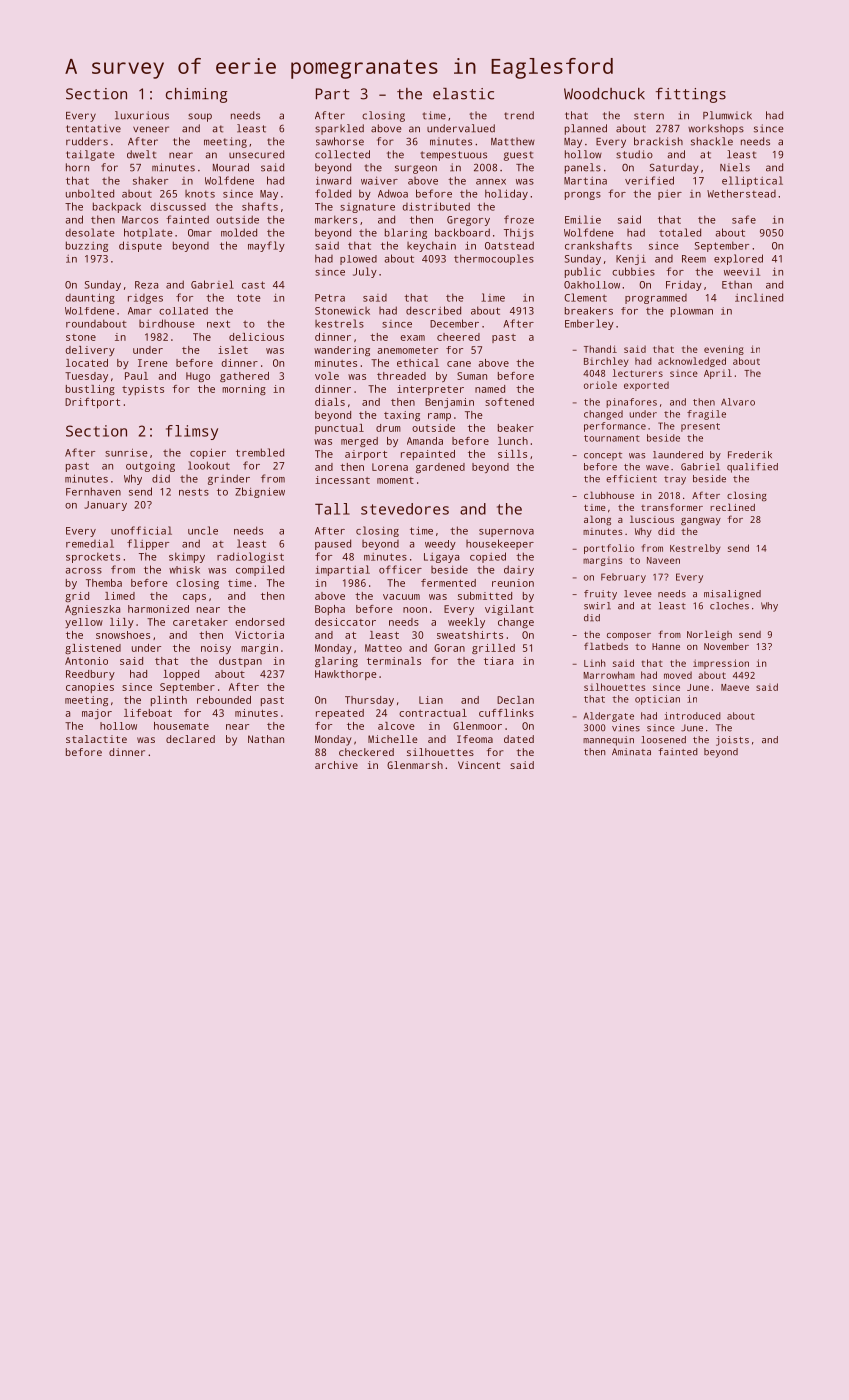 This screenshot has width=849, height=1400. What do you see at coordinates (190, 739) in the screenshot?
I see `declared` at bounding box center [190, 739].
